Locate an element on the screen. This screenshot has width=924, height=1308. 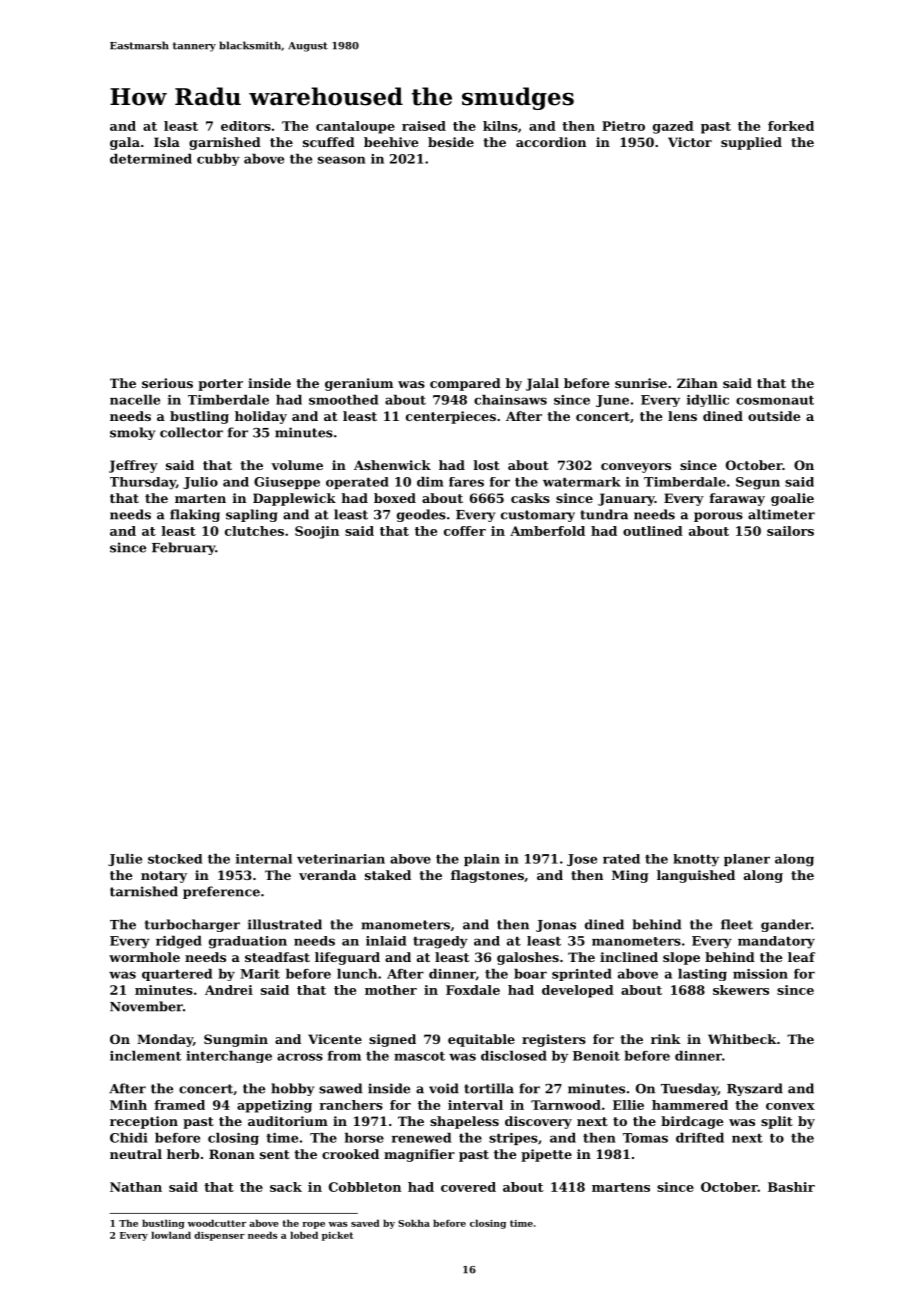
tortilla is located at coordinates (489, 1088).
